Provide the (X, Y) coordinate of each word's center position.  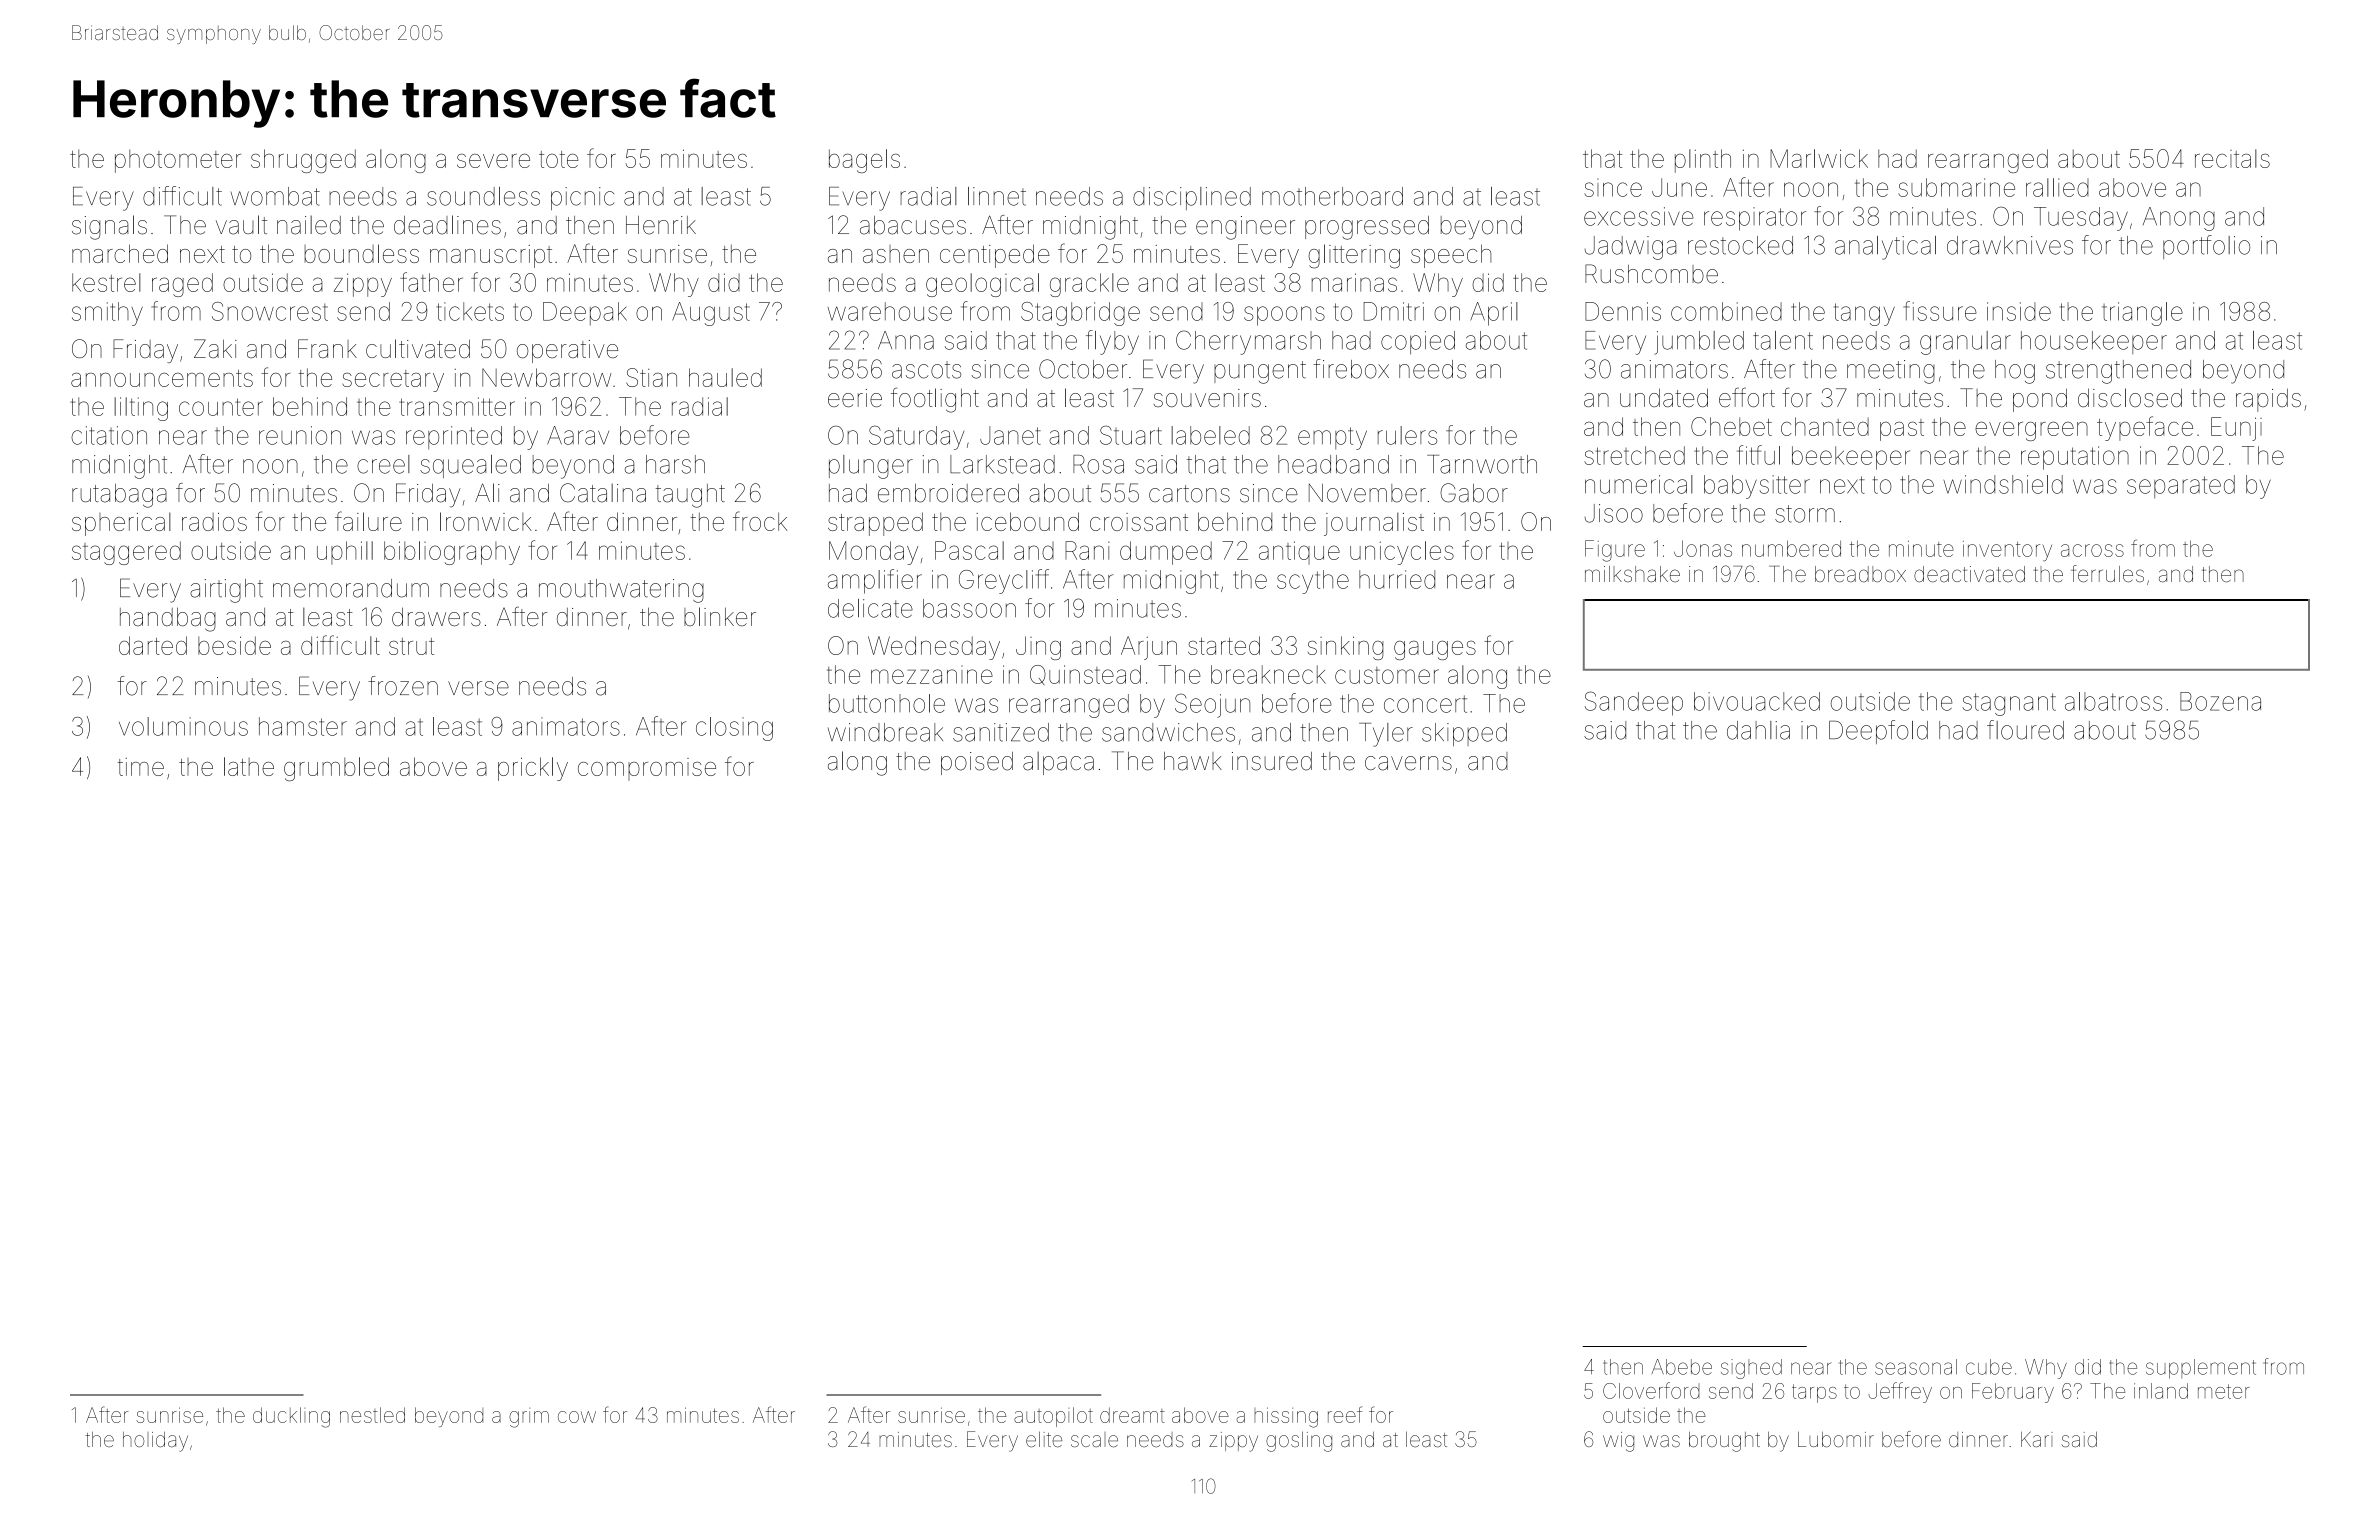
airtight (226, 591)
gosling (1299, 1441)
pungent (1260, 372)
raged (182, 285)
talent (1783, 340)
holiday (155, 1442)
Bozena (2220, 701)
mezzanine (932, 674)
